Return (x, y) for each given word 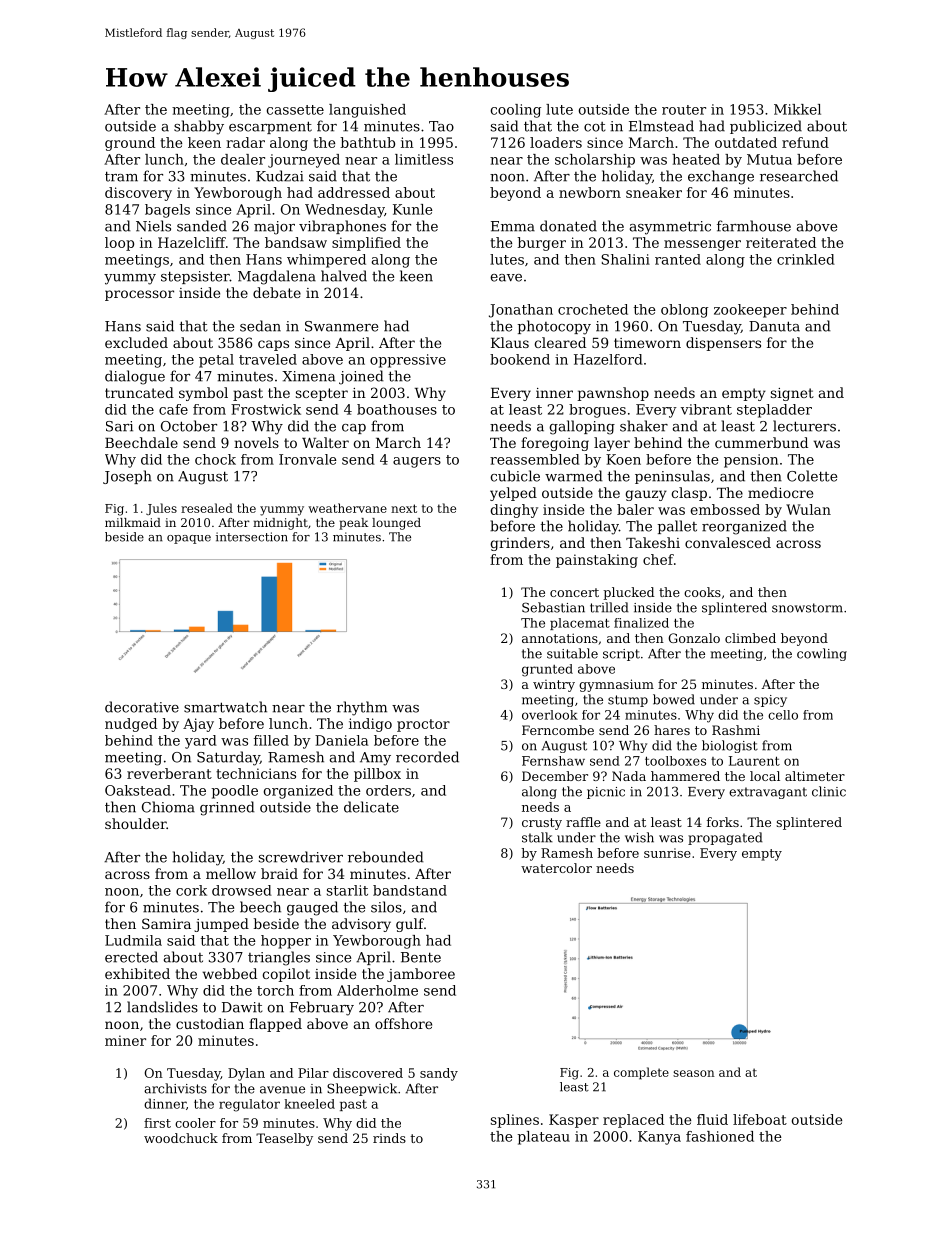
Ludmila (133, 940)
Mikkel (797, 109)
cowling (822, 654)
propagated (725, 838)
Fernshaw (553, 761)
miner (125, 1040)
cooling (516, 111)
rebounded (386, 857)
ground (130, 144)
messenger (702, 245)
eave (506, 278)
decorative (142, 707)
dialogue (135, 377)
